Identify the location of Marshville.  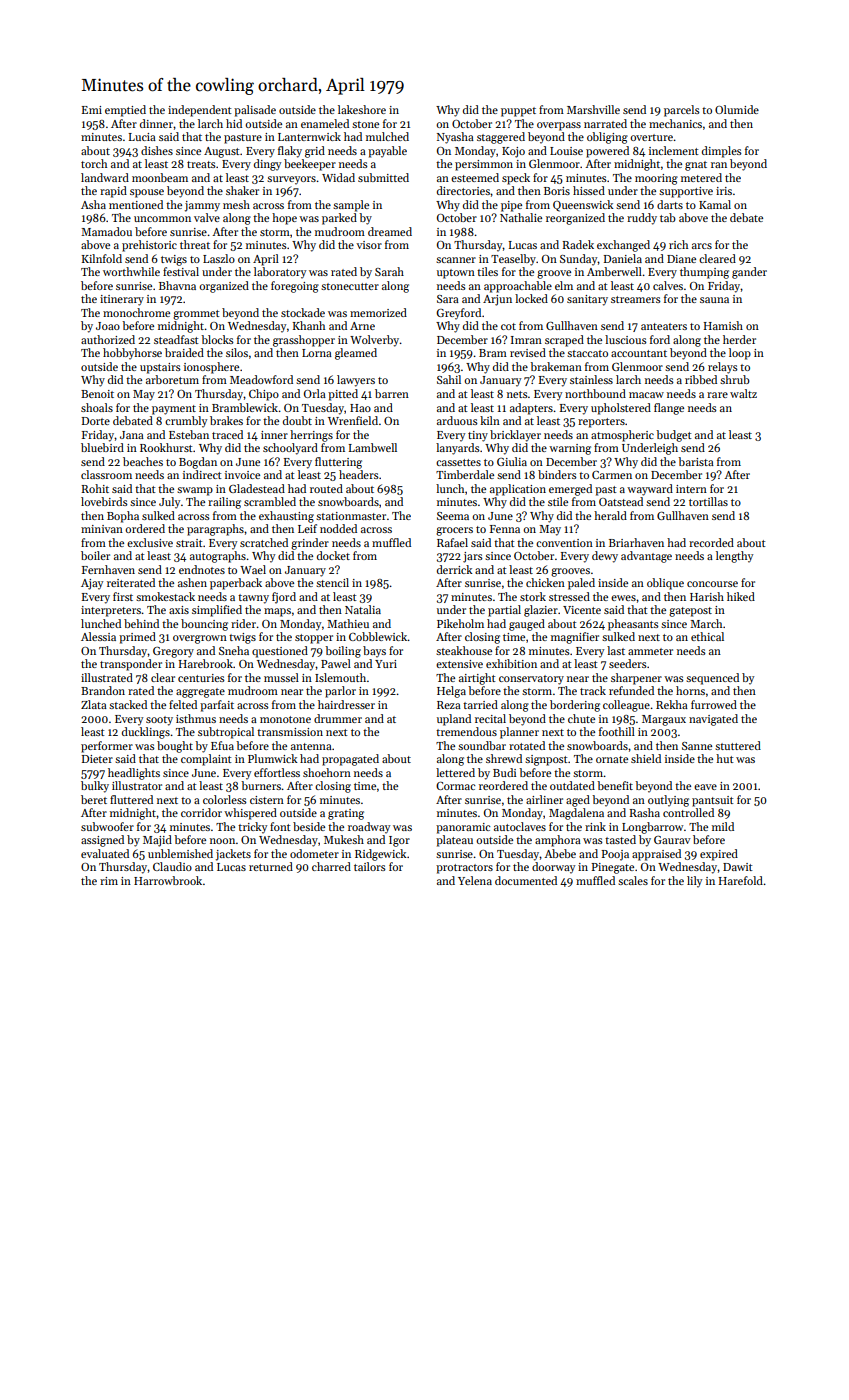
(593, 109).
